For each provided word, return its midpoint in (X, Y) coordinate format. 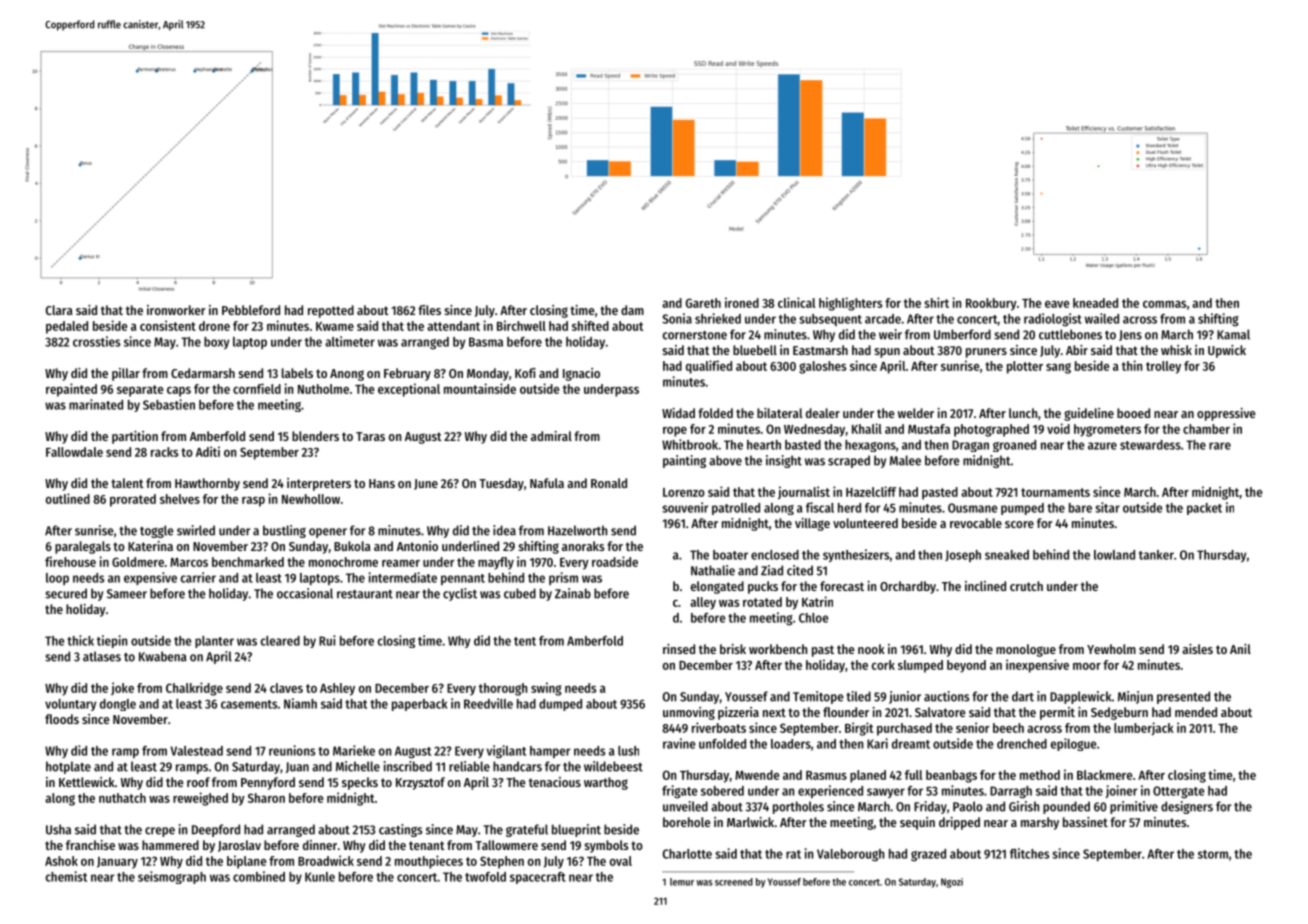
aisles (1197, 649)
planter (214, 642)
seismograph (172, 877)
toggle (157, 531)
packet (1204, 509)
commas (1164, 304)
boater (730, 555)
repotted (331, 311)
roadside (615, 561)
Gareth (703, 303)
